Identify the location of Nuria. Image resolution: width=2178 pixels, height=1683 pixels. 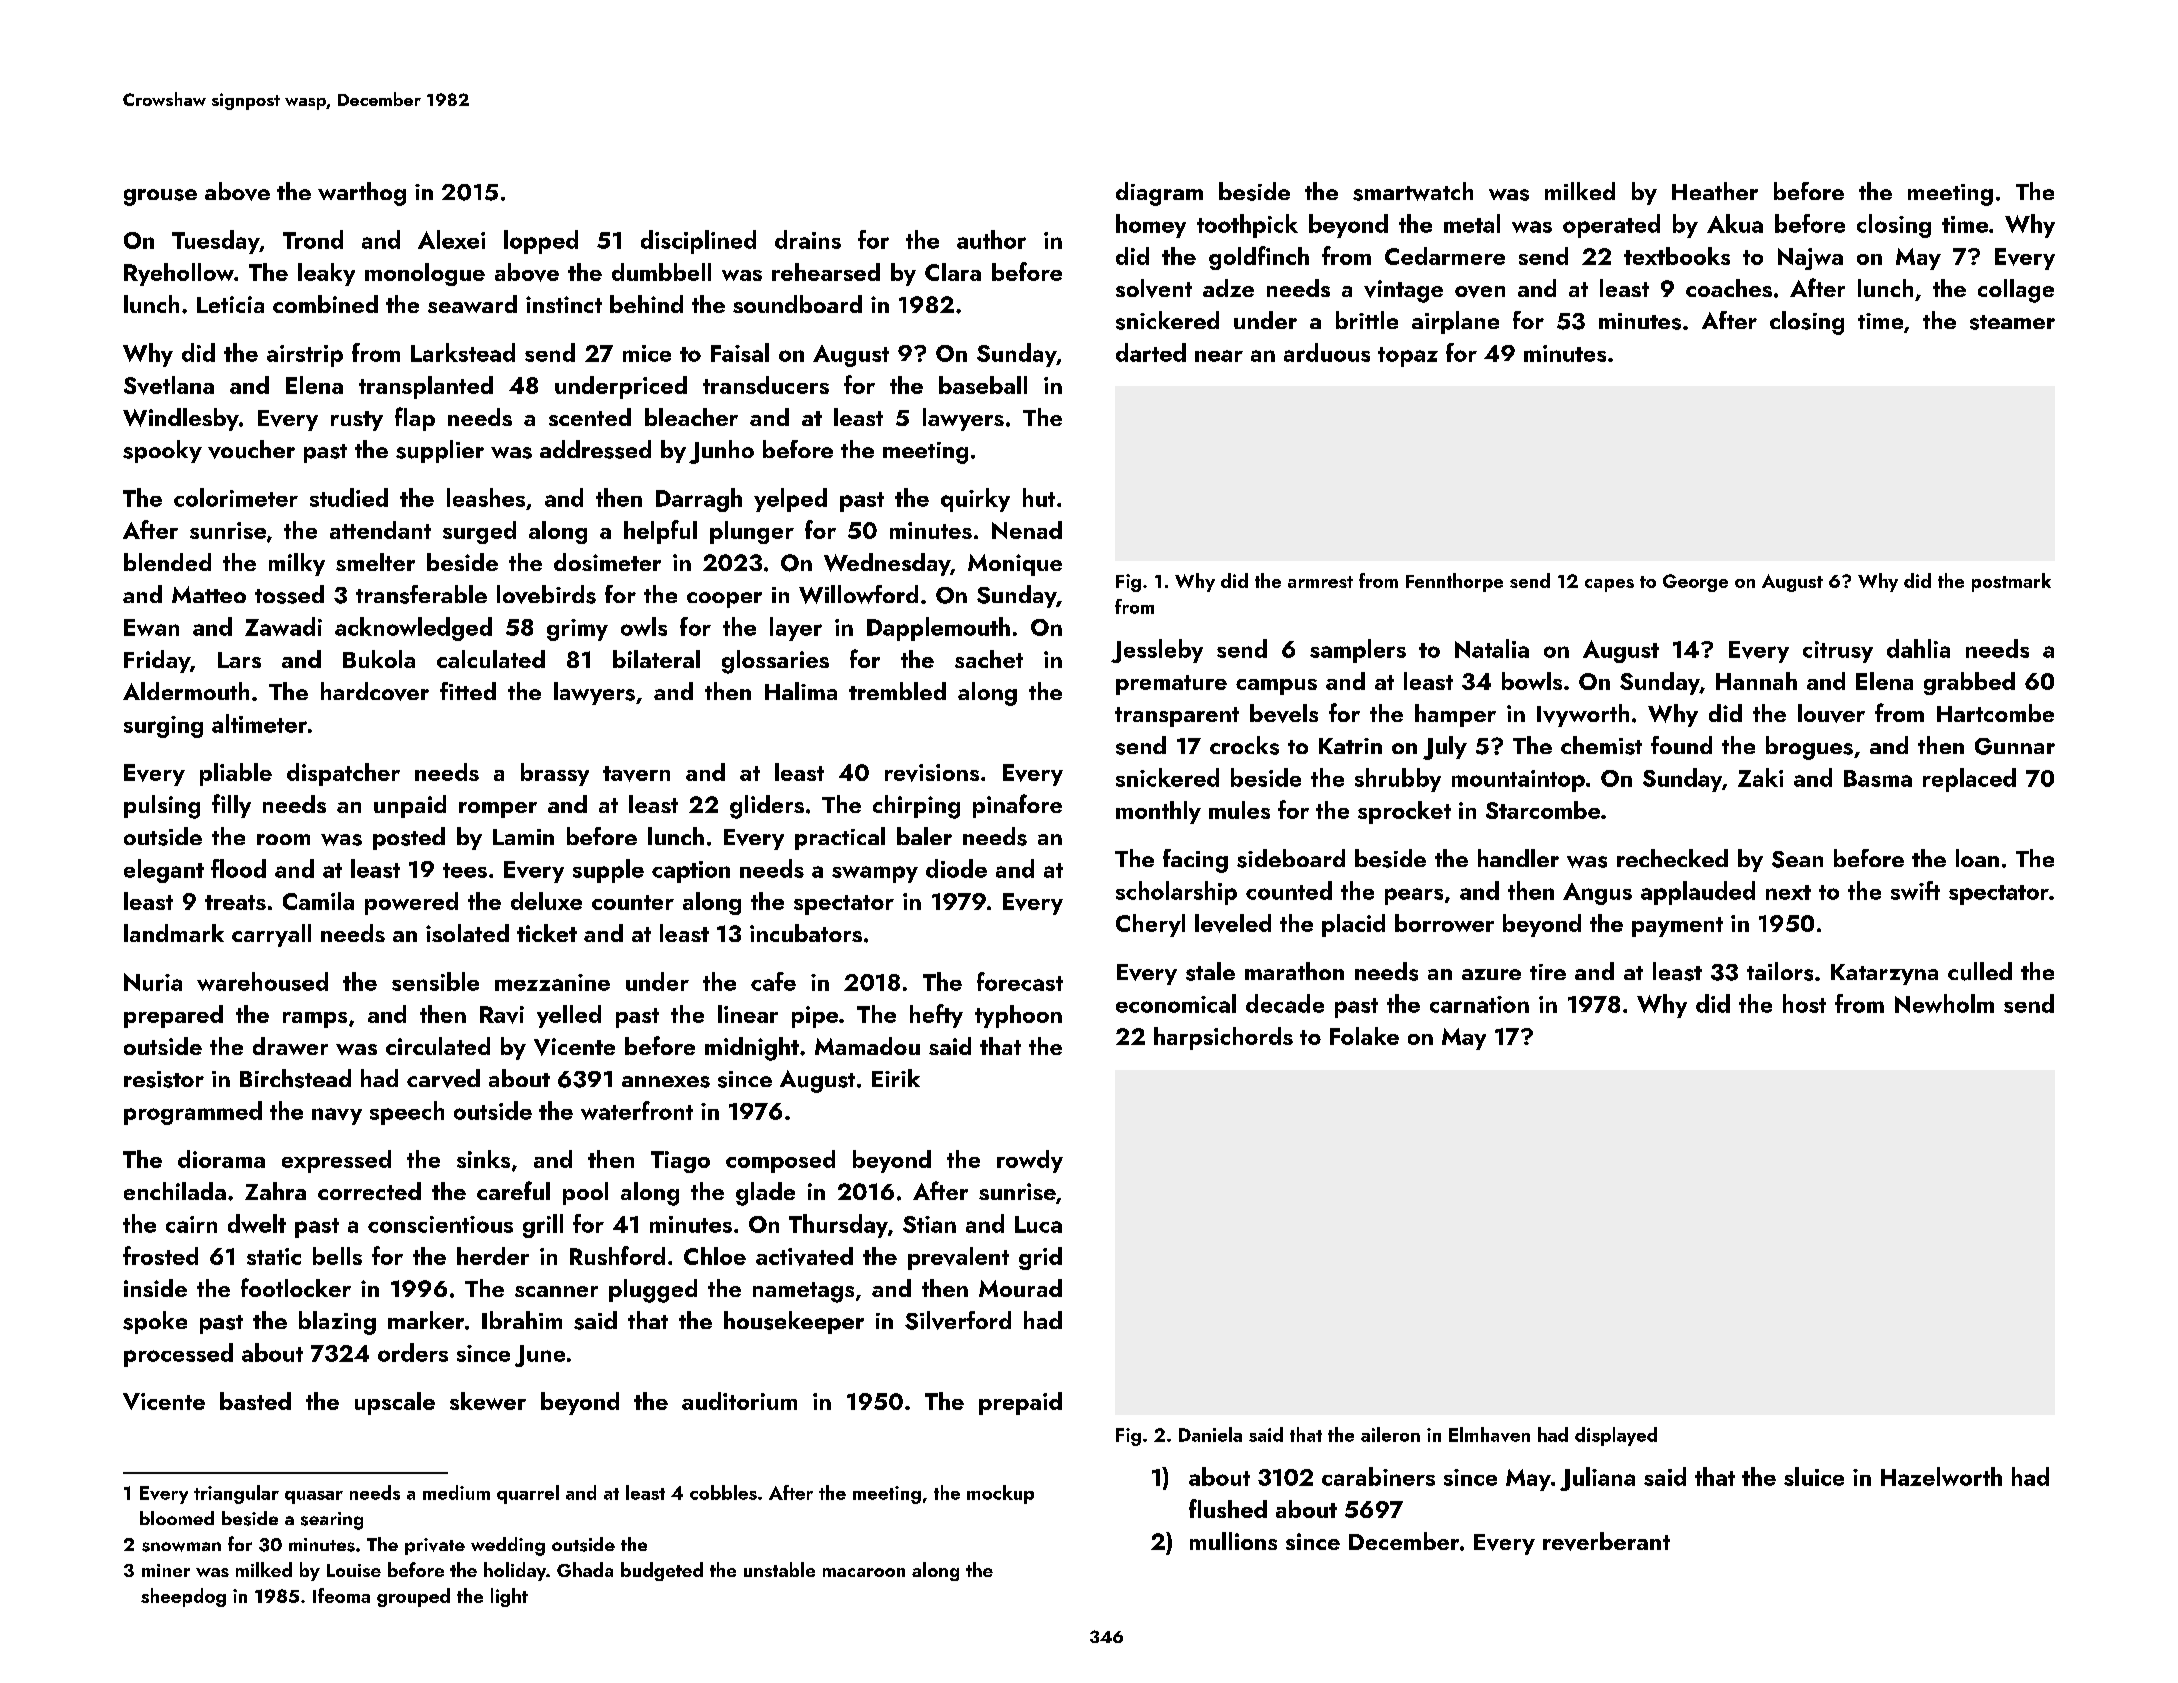
(153, 982).
